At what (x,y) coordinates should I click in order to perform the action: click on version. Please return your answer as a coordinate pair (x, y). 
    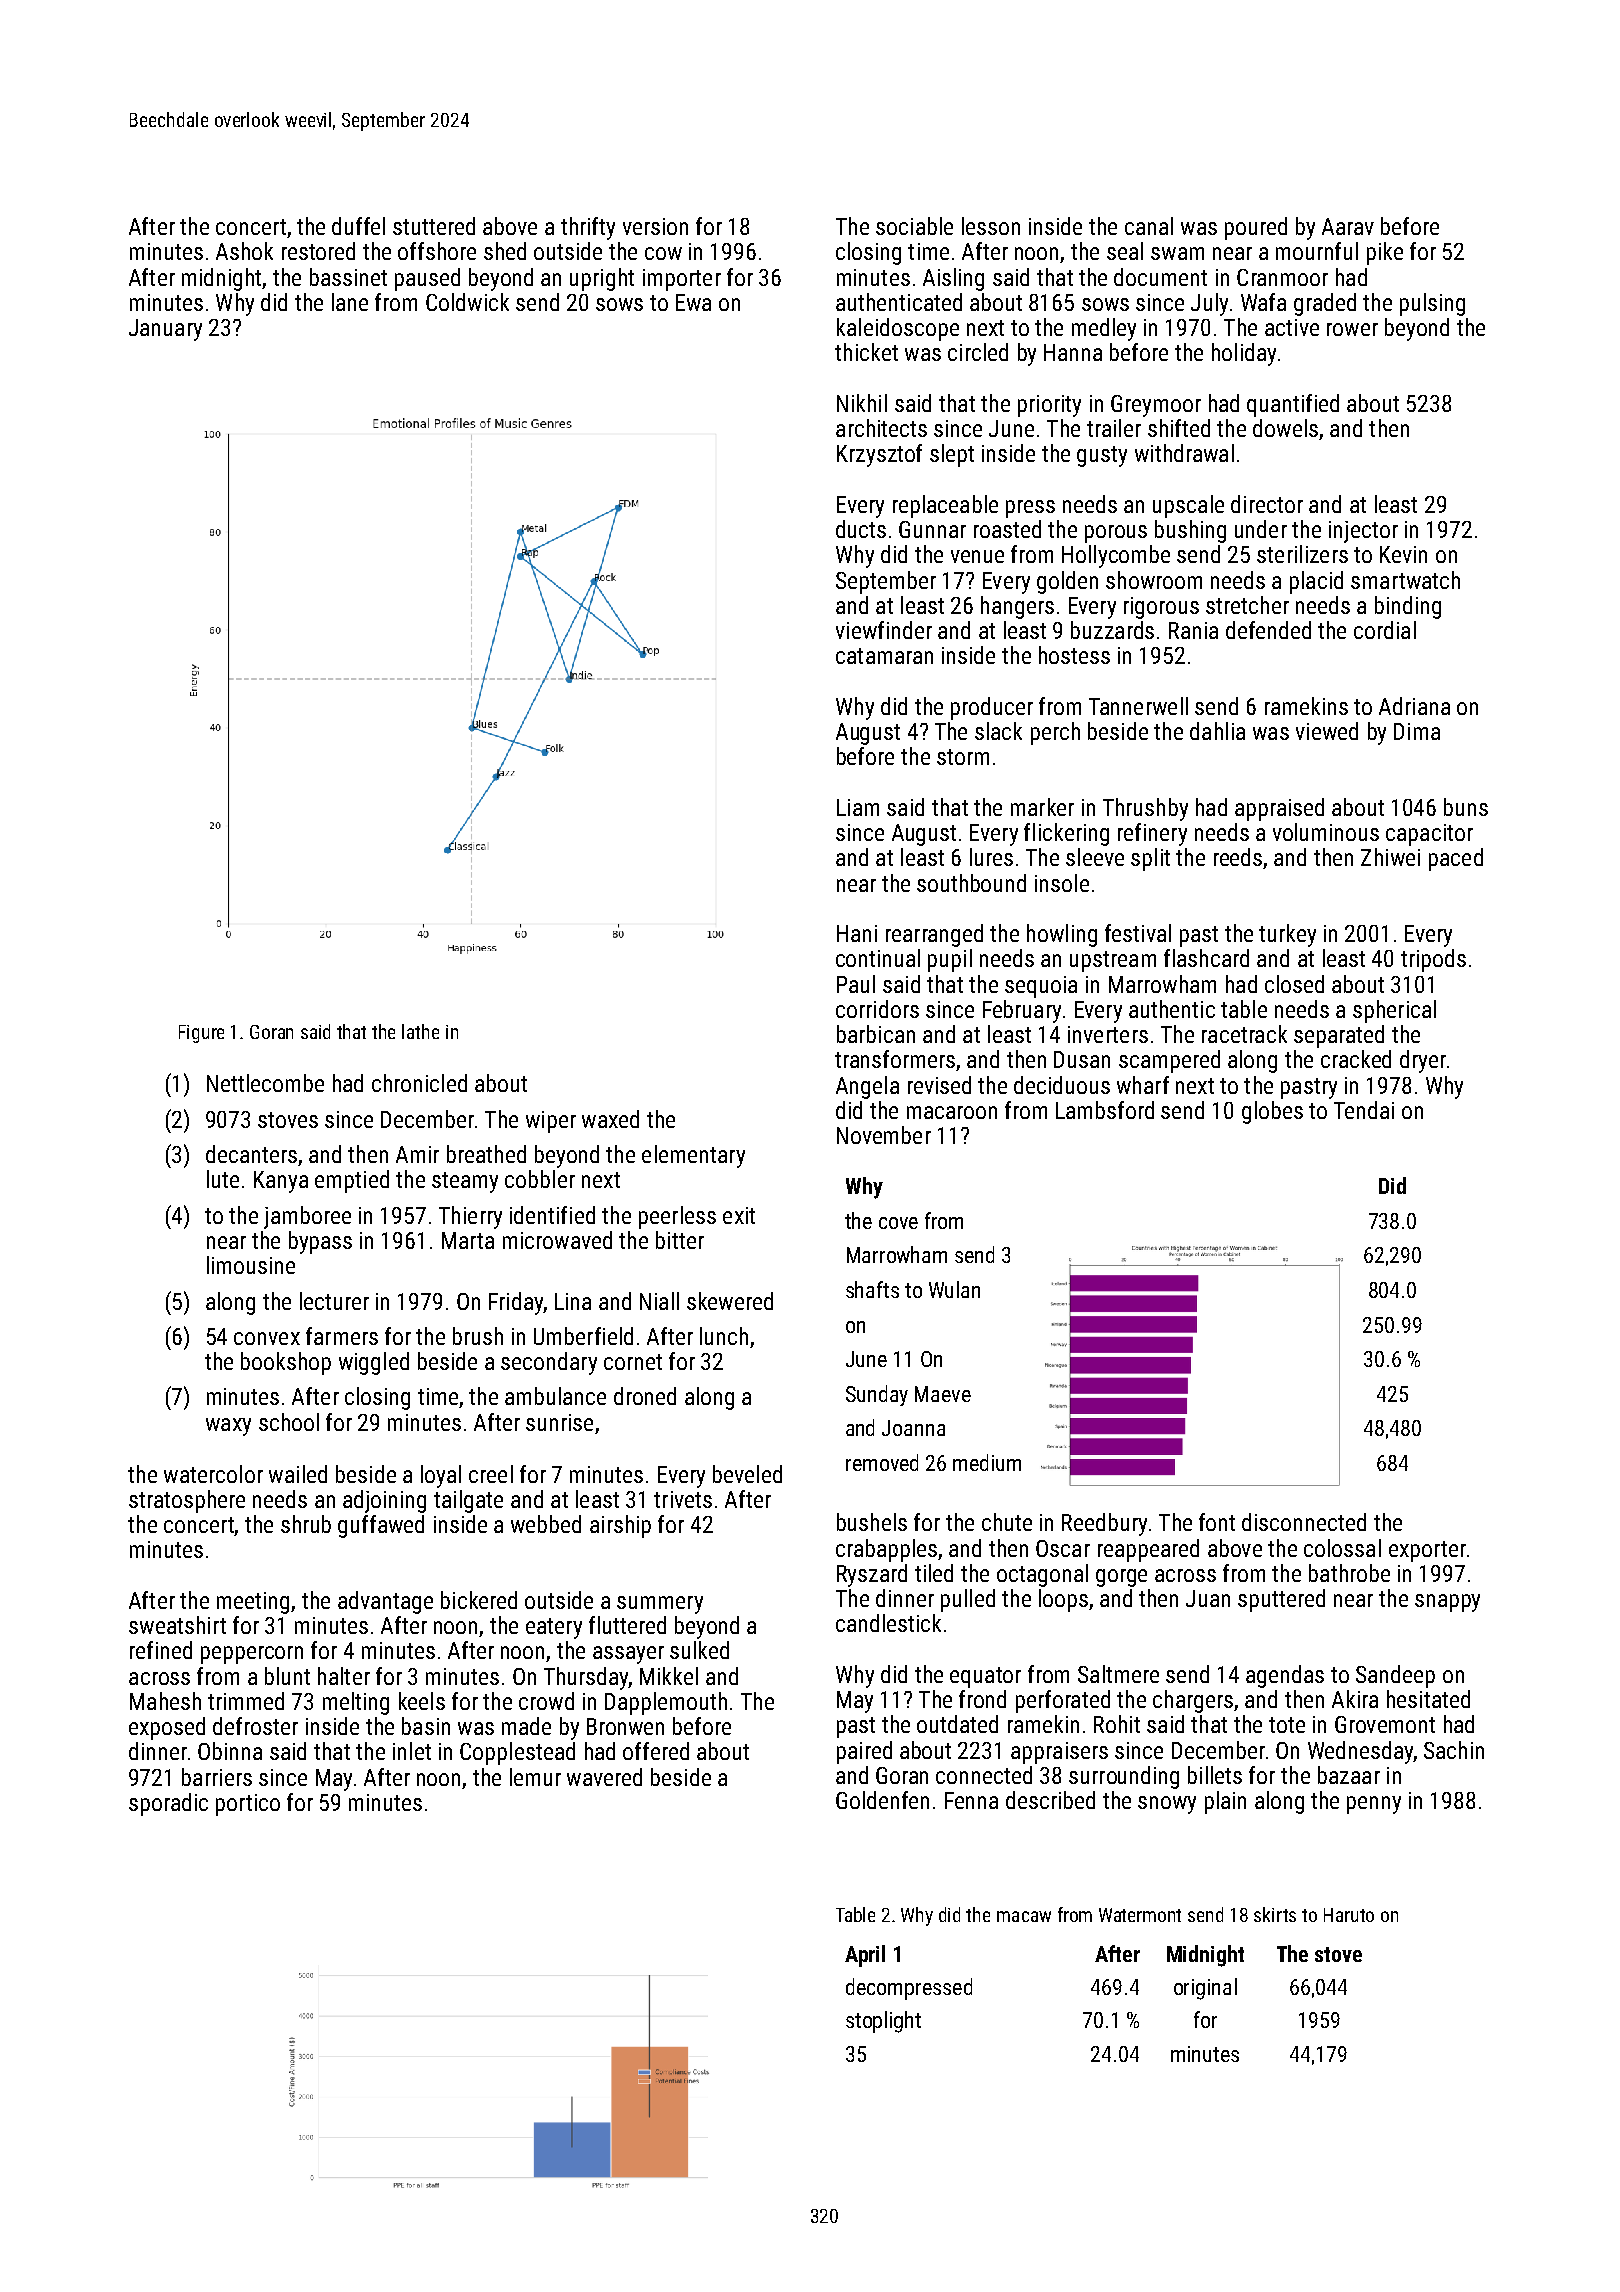
    Looking at the image, I should click on (655, 226).
